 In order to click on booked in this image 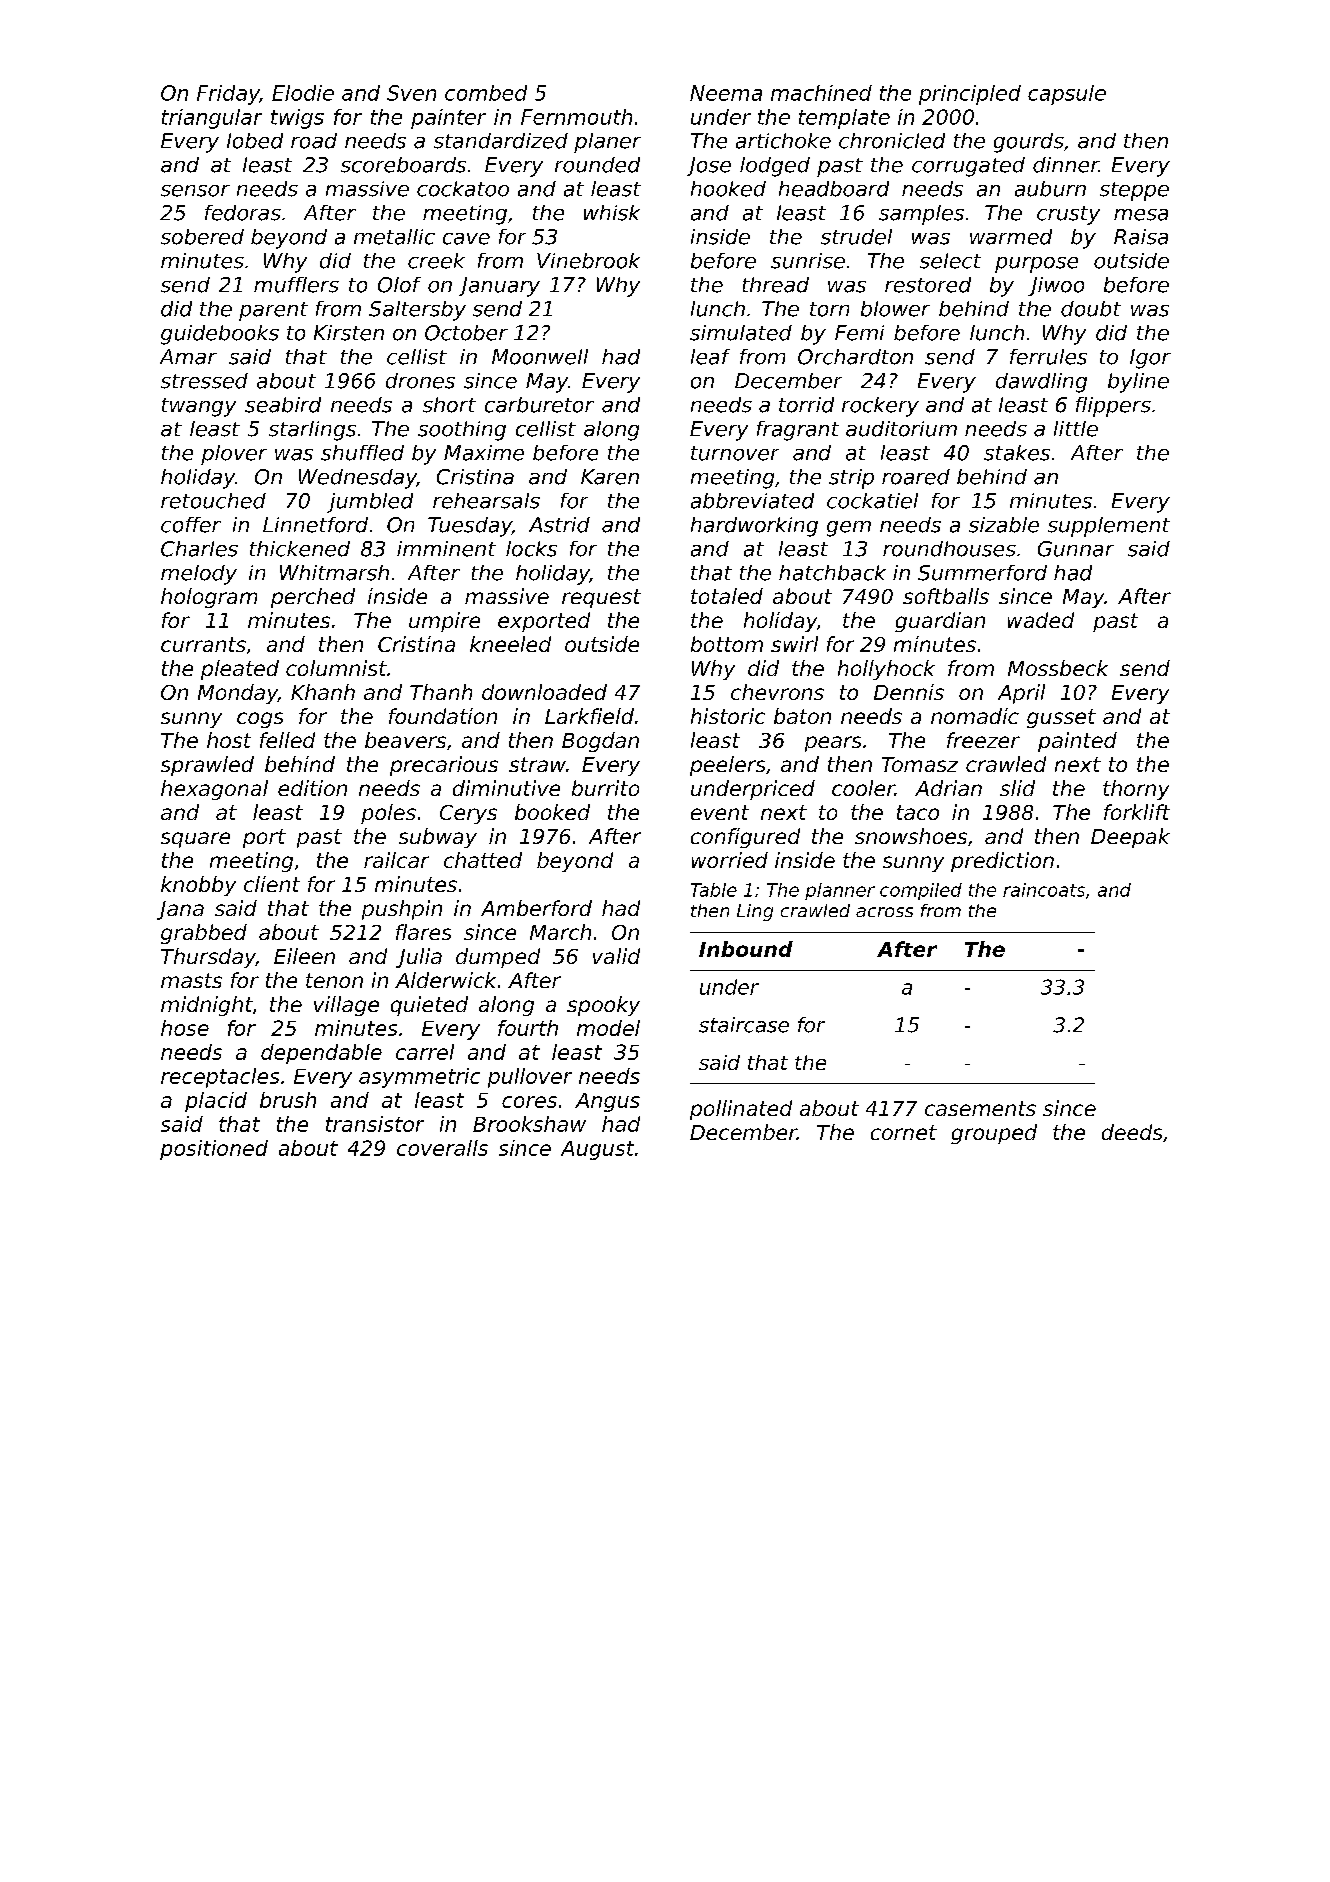, I will do `click(552, 812)`.
